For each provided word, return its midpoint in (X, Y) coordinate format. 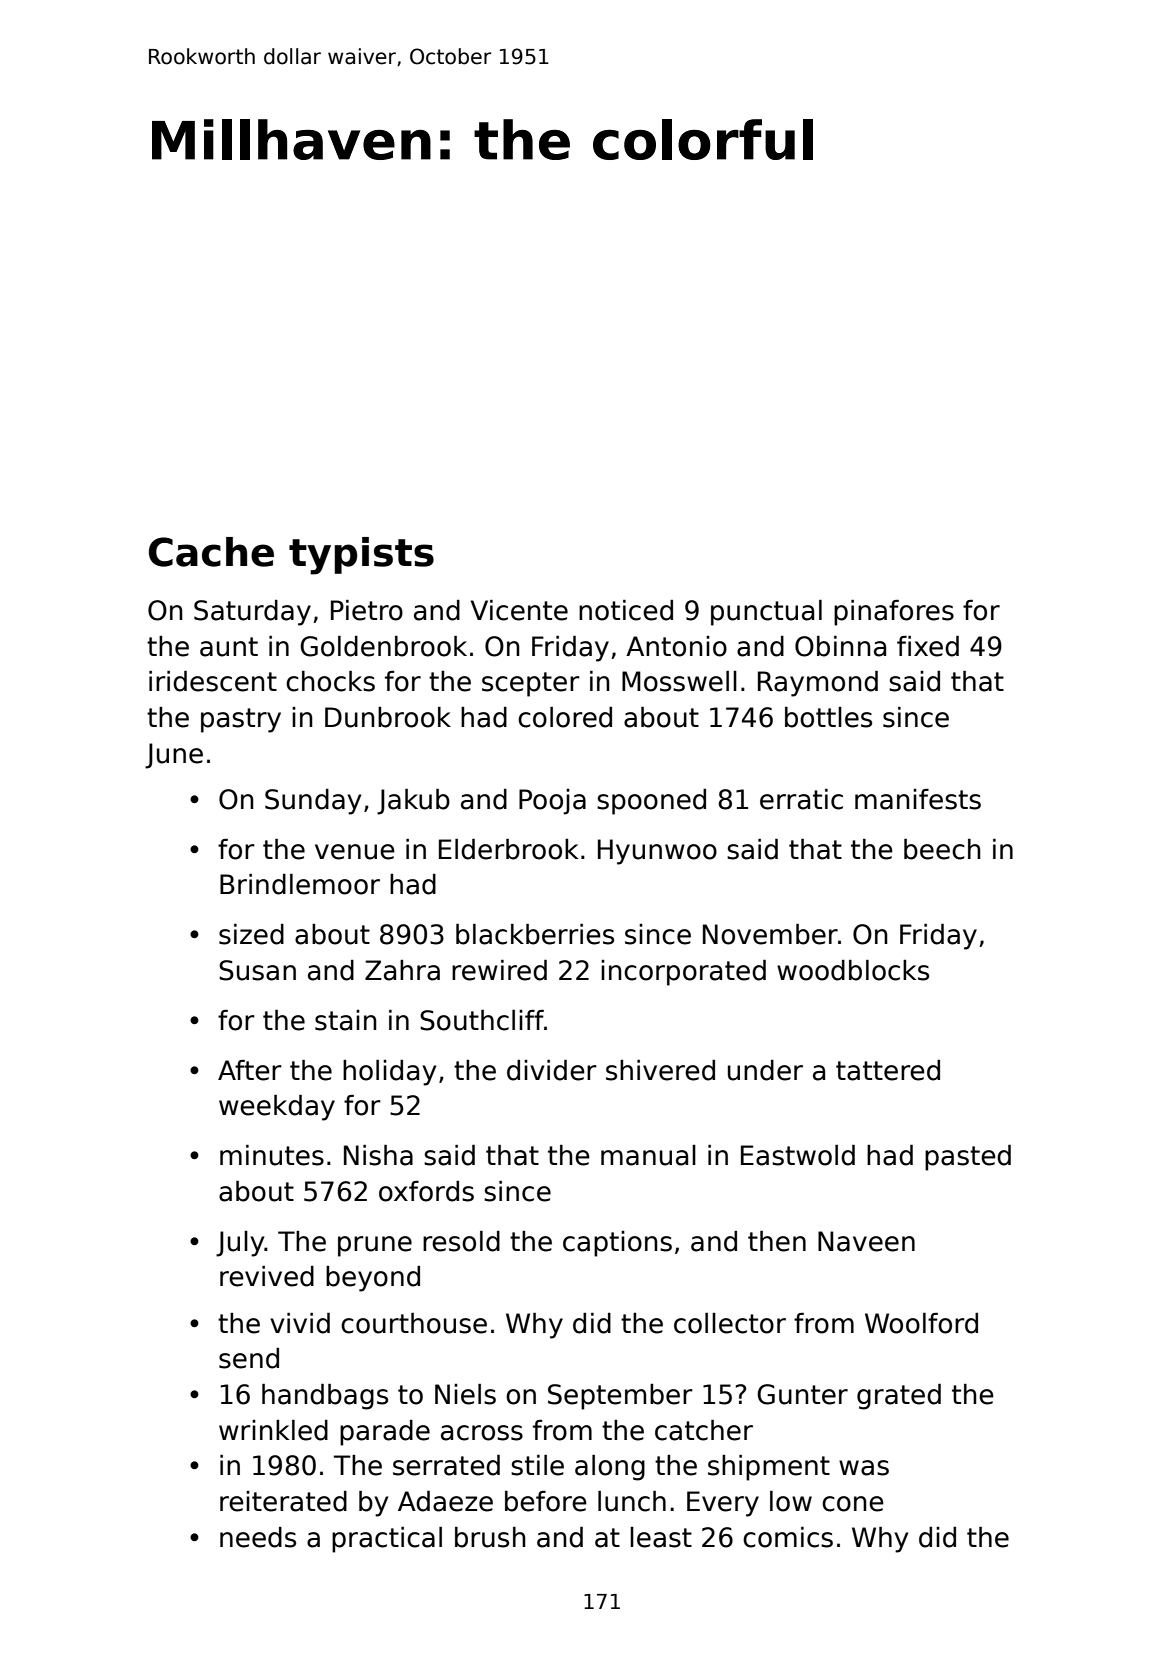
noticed (626, 610)
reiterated (283, 1501)
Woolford (921, 1323)
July (240, 1244)
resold (461, 1241)
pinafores (894, 613)
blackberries (535, 934)
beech (942, 849)
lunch (632, 1501)
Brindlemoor (300, 884)
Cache (211, 552)
